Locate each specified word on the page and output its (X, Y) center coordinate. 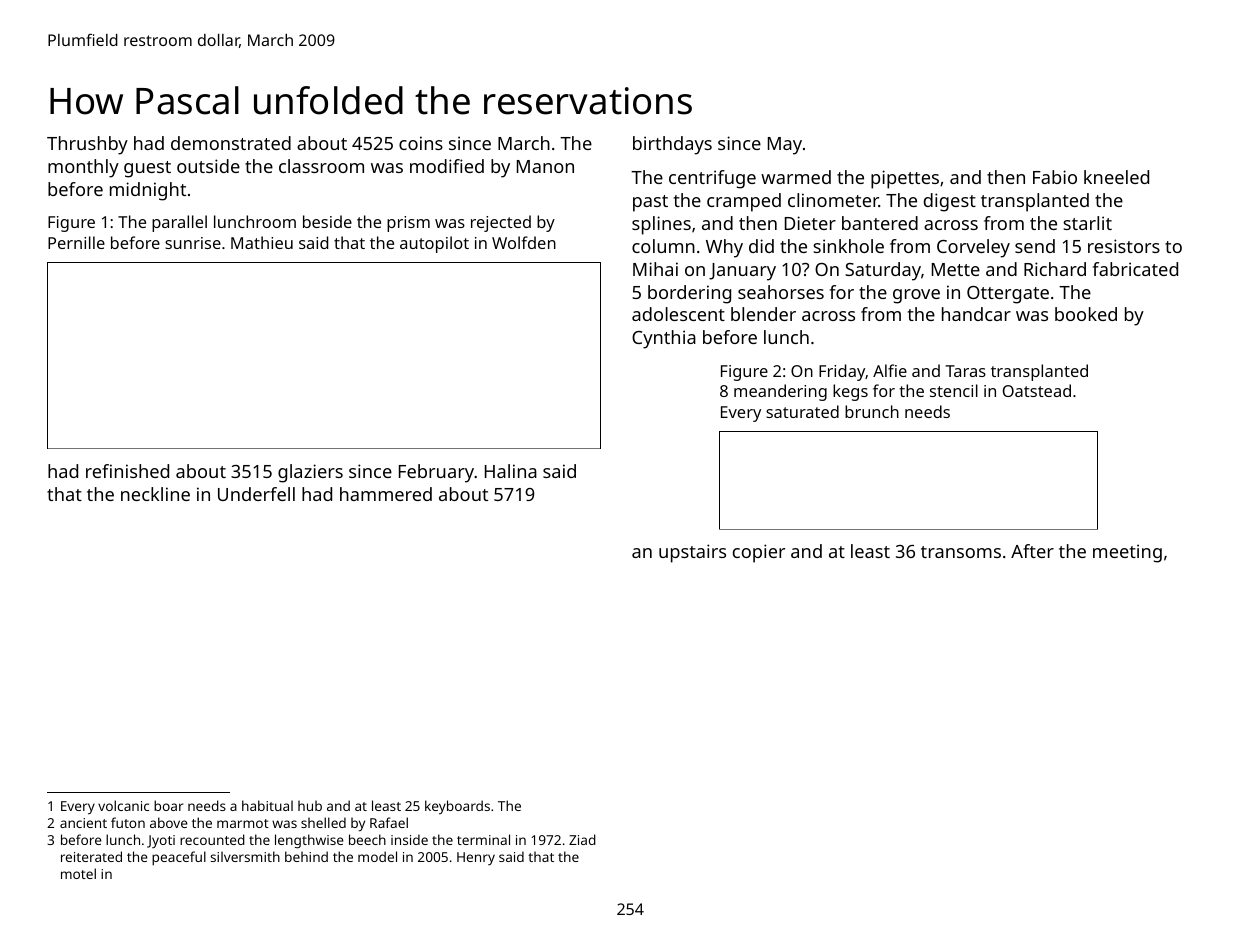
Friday (842, 372)
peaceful (179, 858)
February (436, 473)
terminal (483, 839)
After (1032, 551)
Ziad (582, 839)
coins (421, 143)
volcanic (123, 805)
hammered (386, 494)
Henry (476, 858)
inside (409, 839)
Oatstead (1037, 390)
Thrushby (87, 145)
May (785, 146)
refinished (127, 471)
